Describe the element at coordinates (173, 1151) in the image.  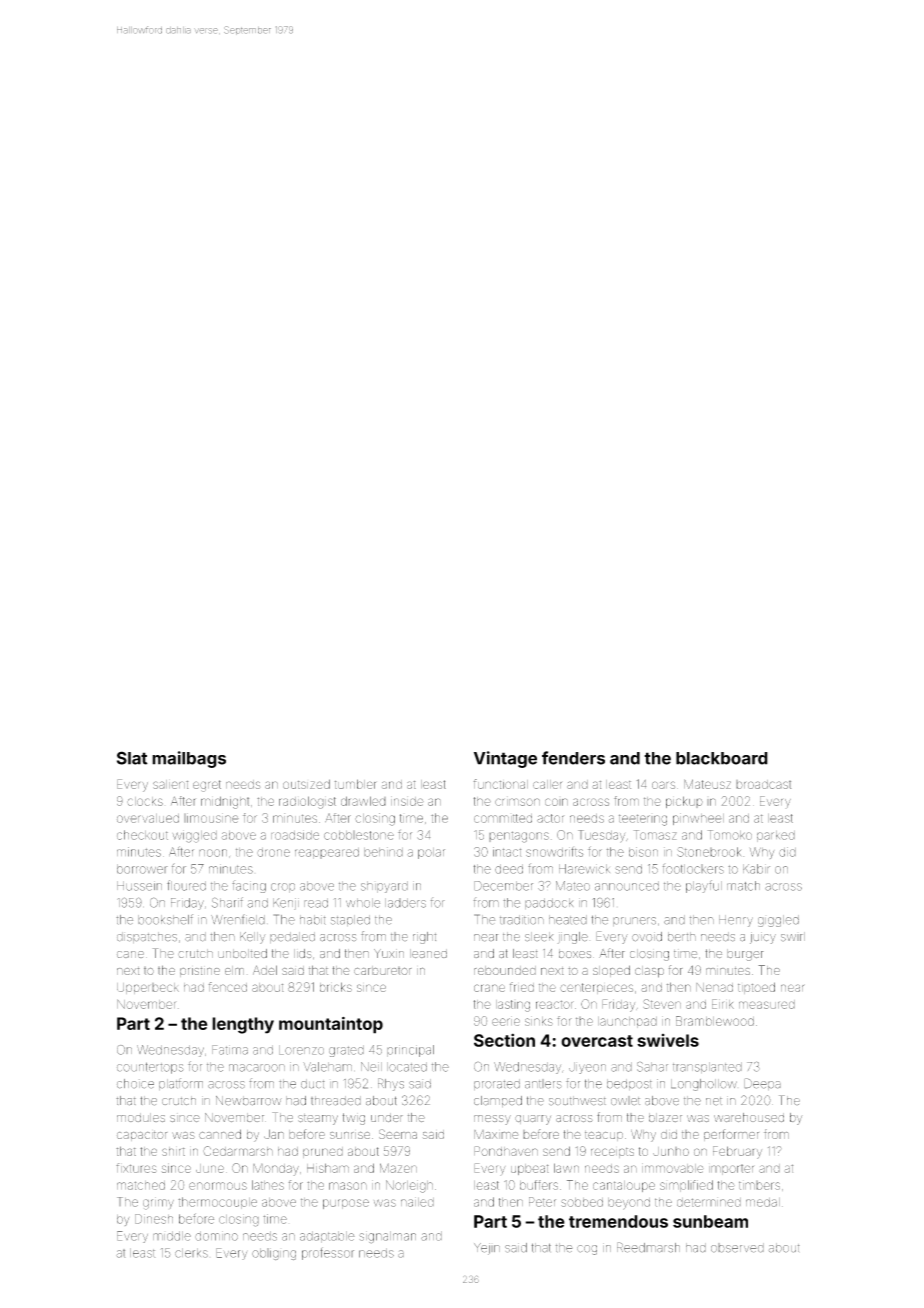
I see `shirt` at that location.
